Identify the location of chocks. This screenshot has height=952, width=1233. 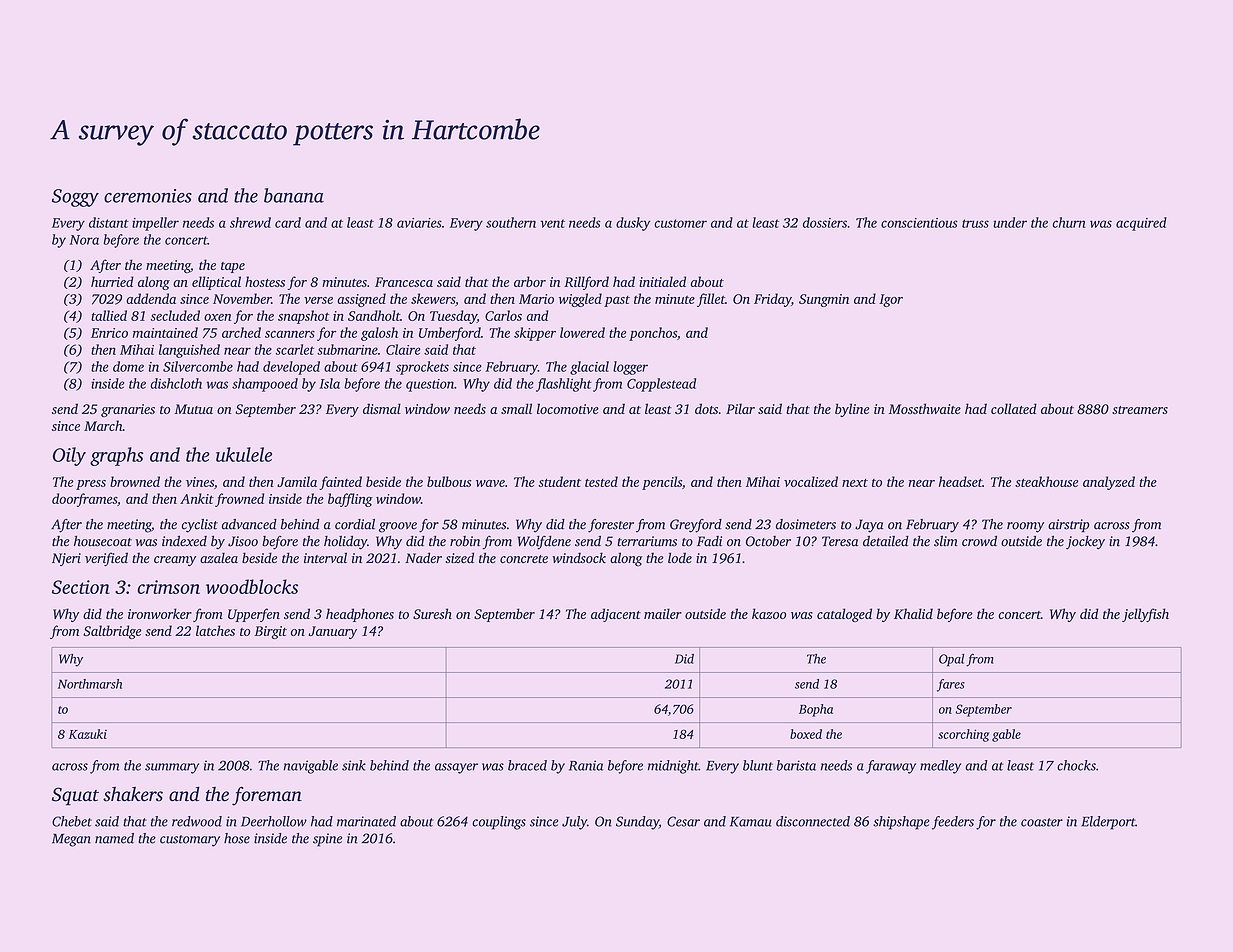
(1076, 765).
